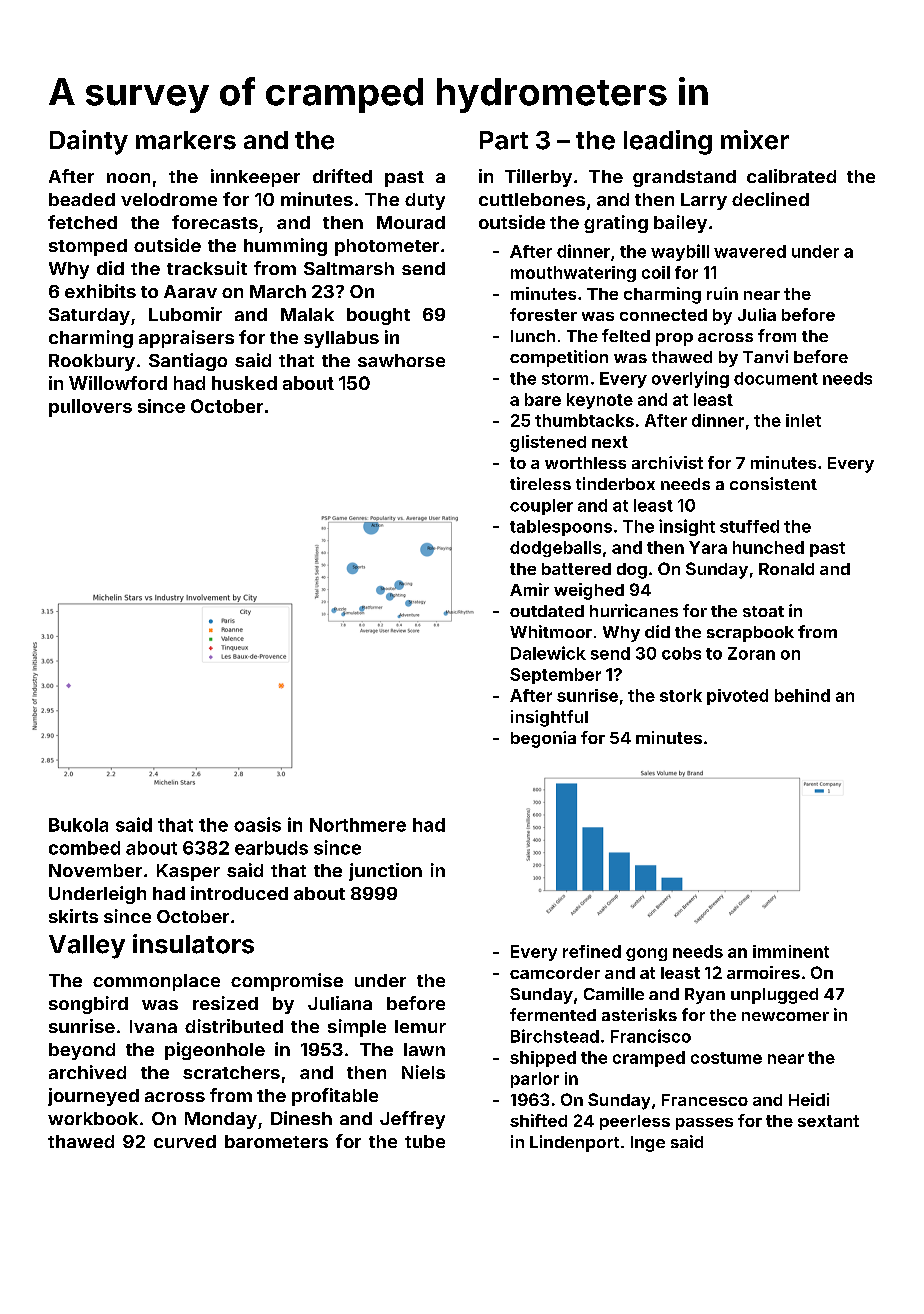  I want to click on shifted, so click(538, 1120).
